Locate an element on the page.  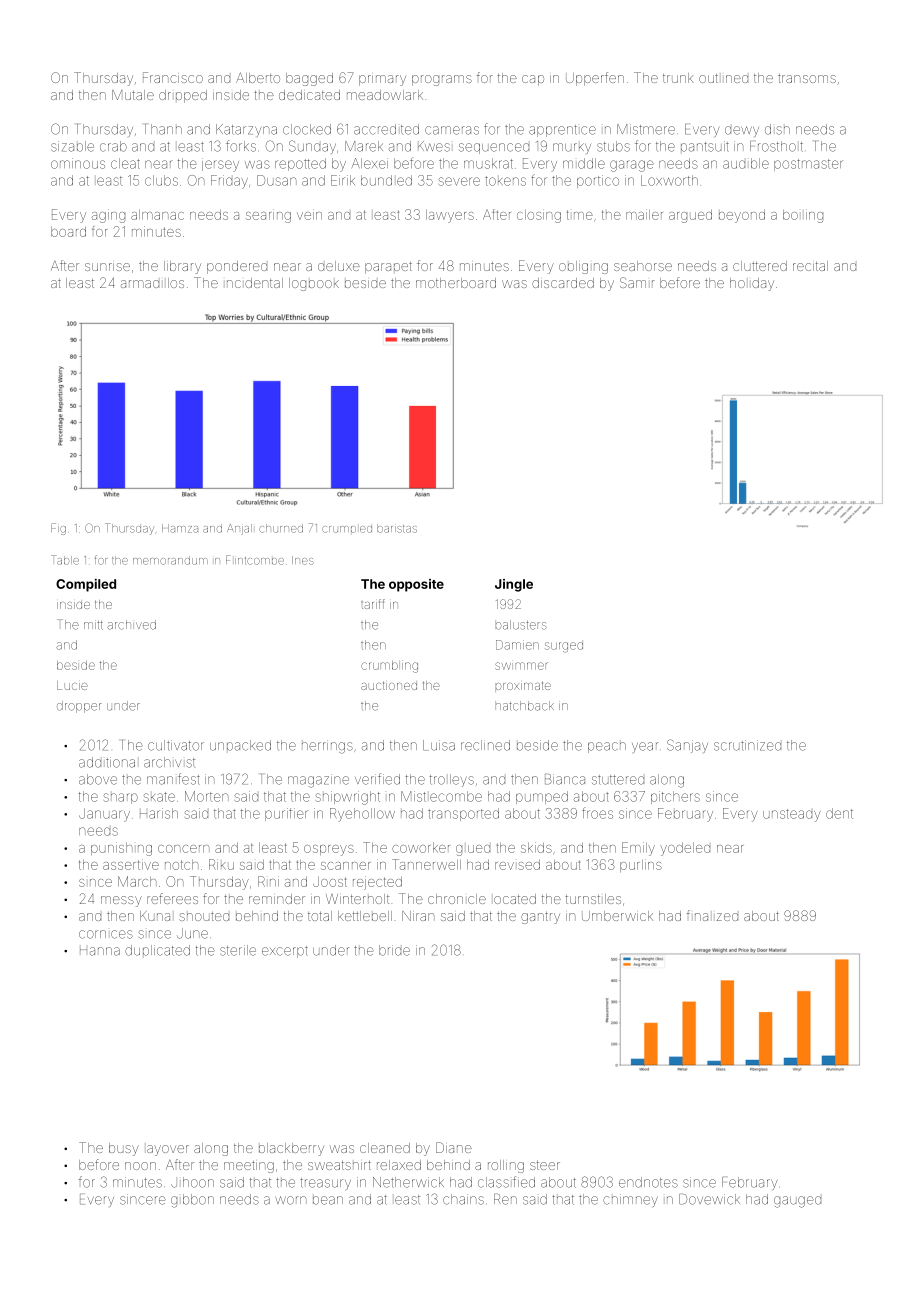
Compiled is located at coordinates (86, 585).
